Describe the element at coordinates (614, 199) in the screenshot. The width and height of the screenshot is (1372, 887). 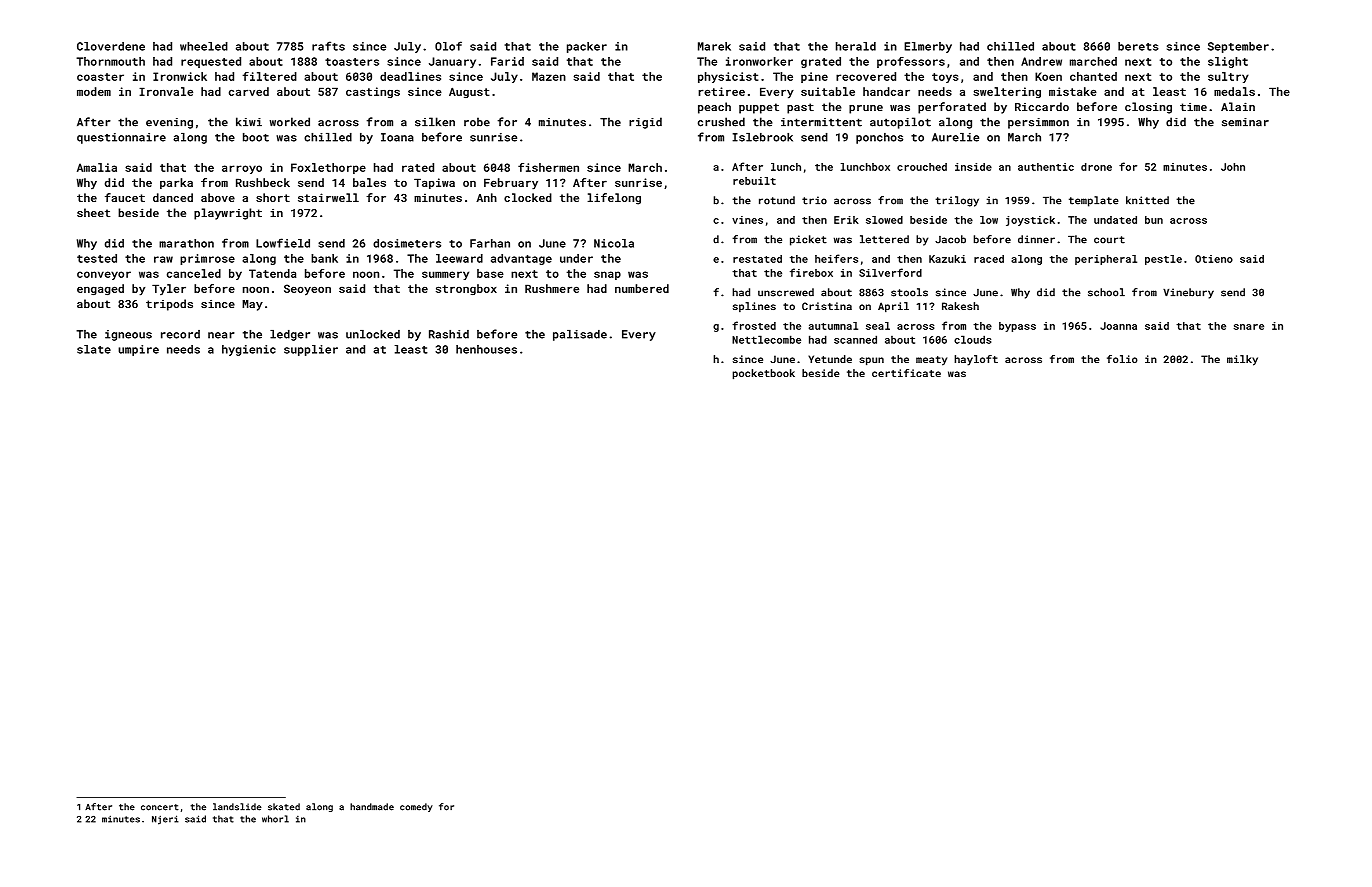
I see `lifelong` at that location.
